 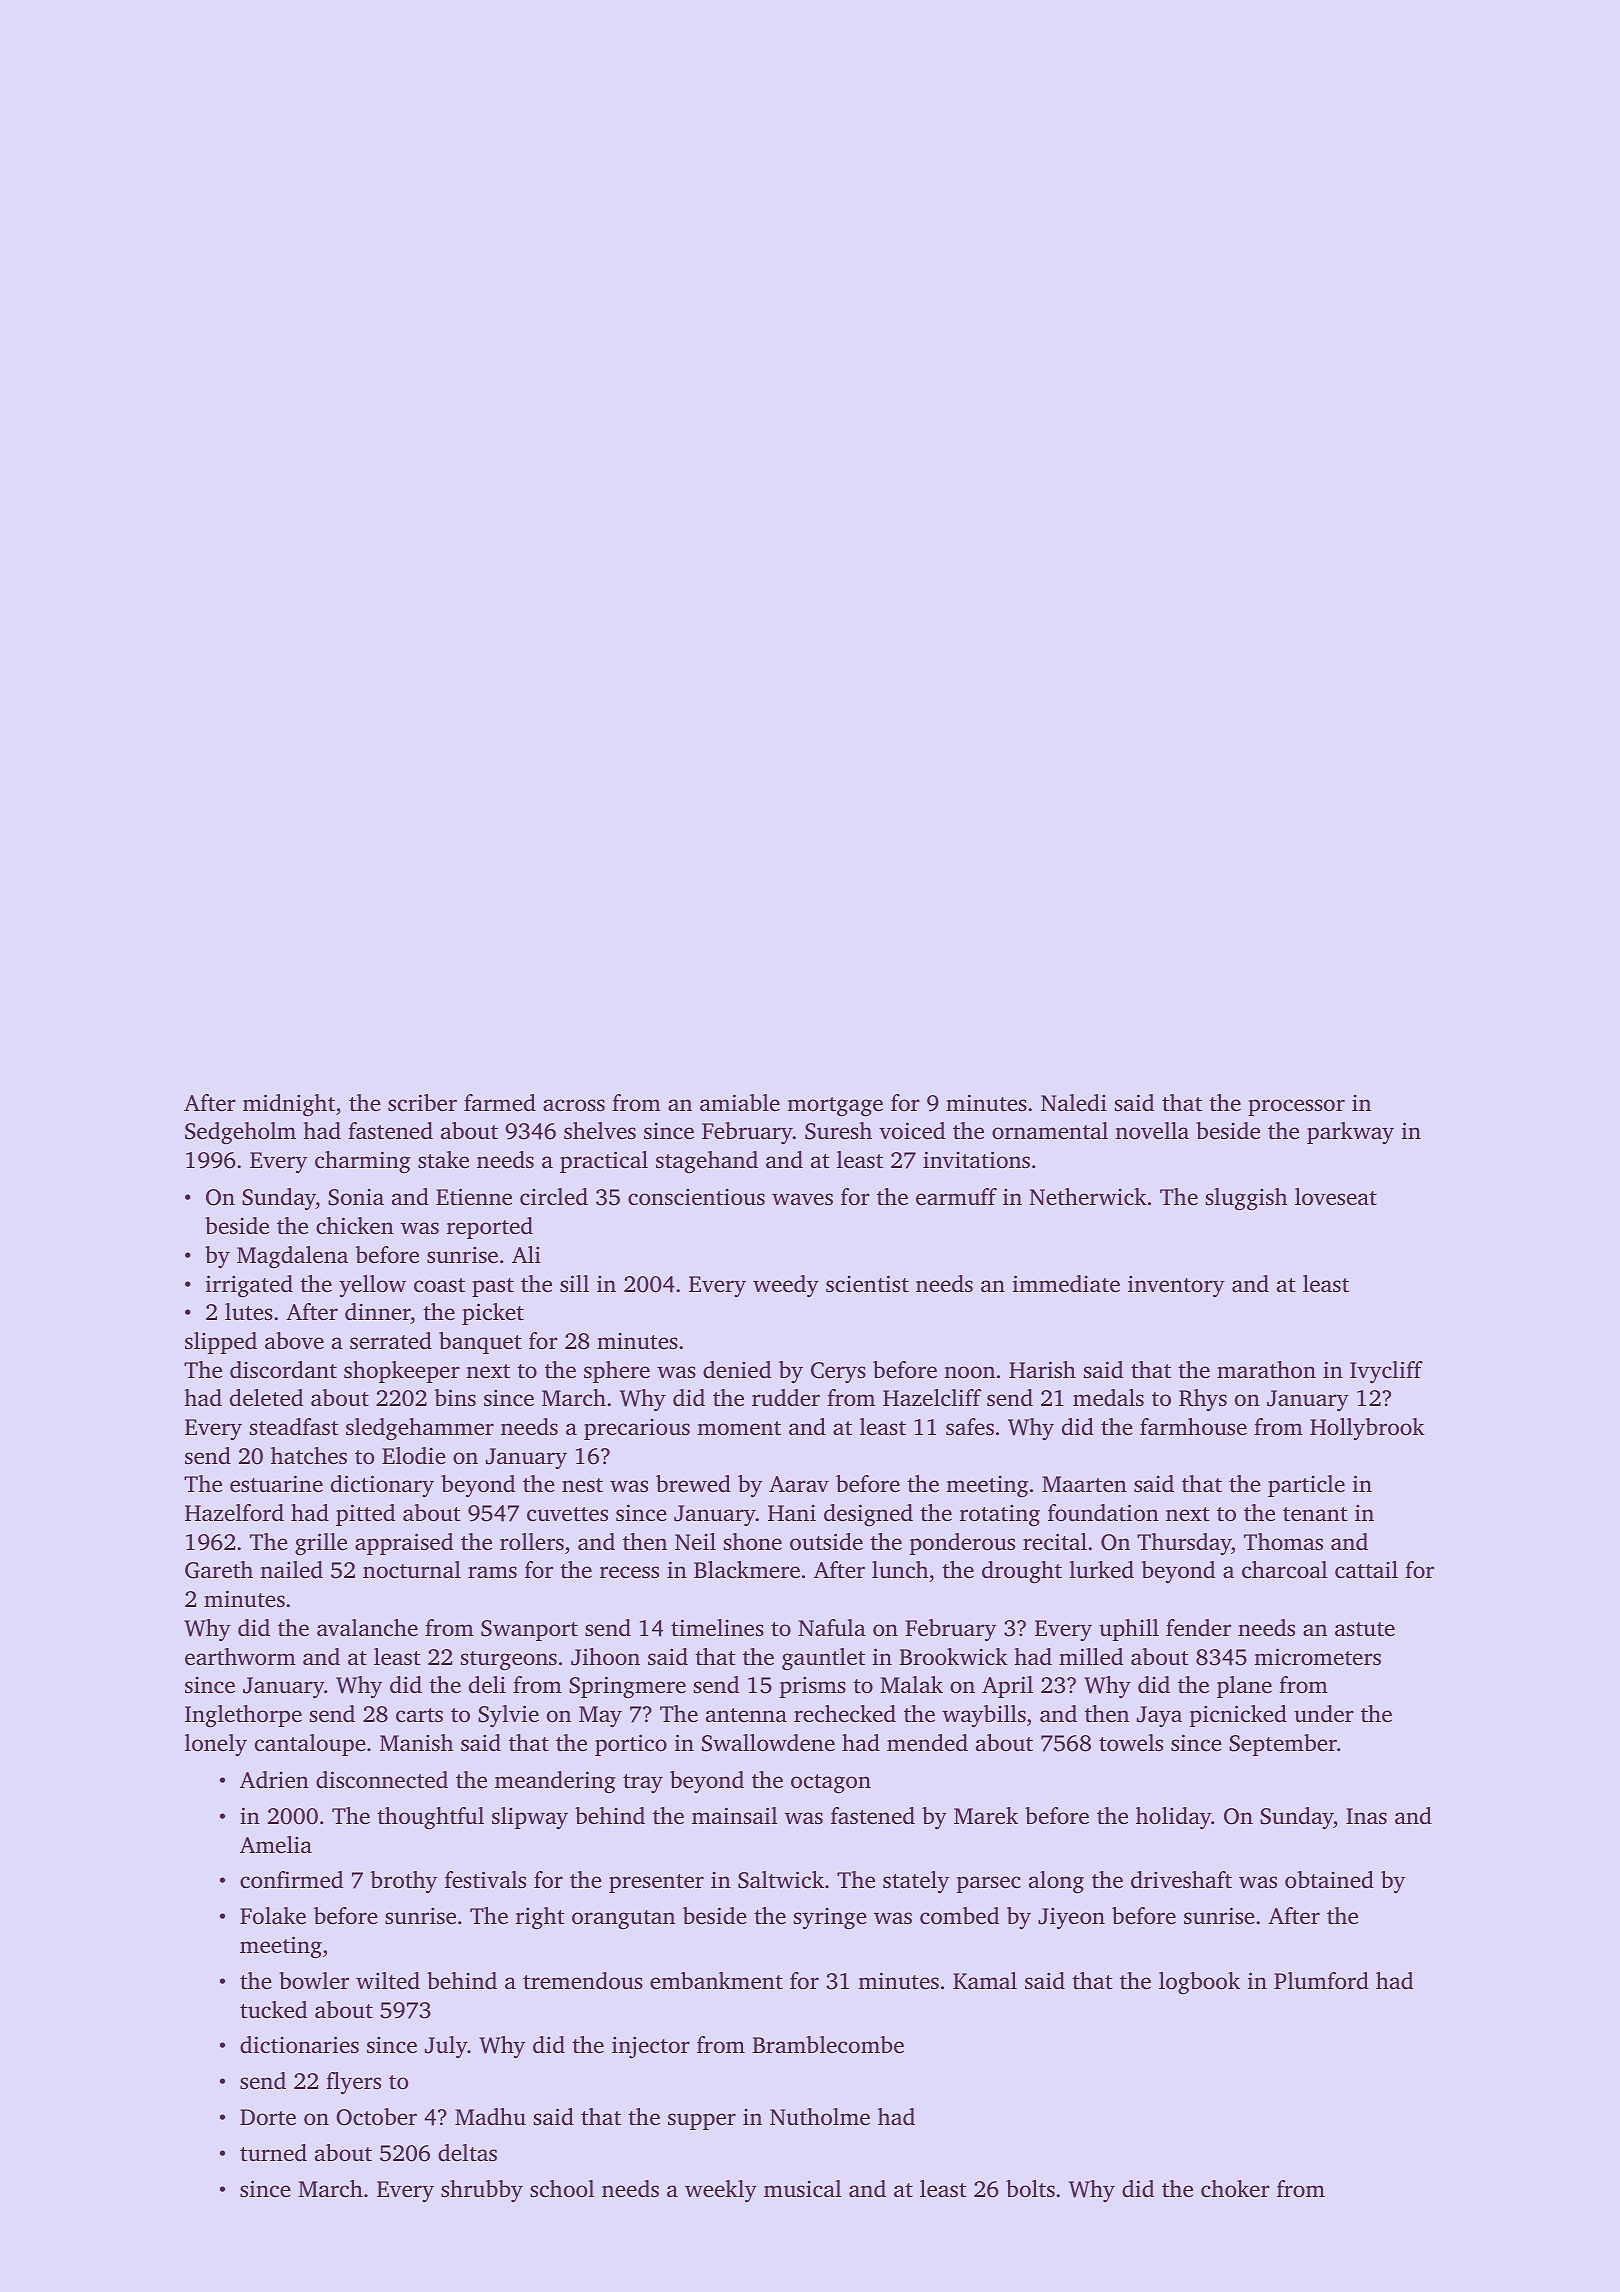 I want to click on presenter, so click(x=656, y=1883).
